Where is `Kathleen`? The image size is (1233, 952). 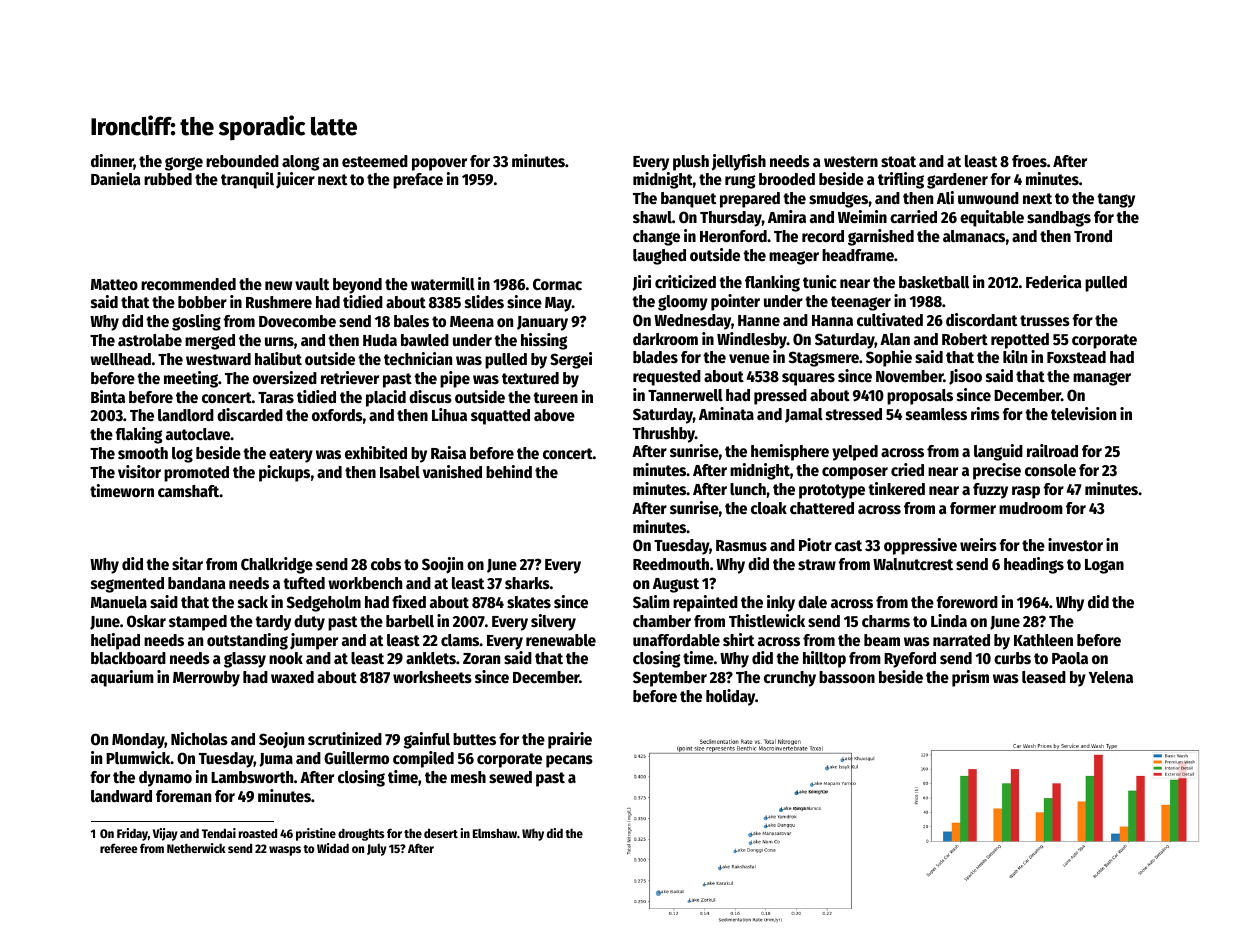 Kathleen is located at coordinates (1043, 640).
